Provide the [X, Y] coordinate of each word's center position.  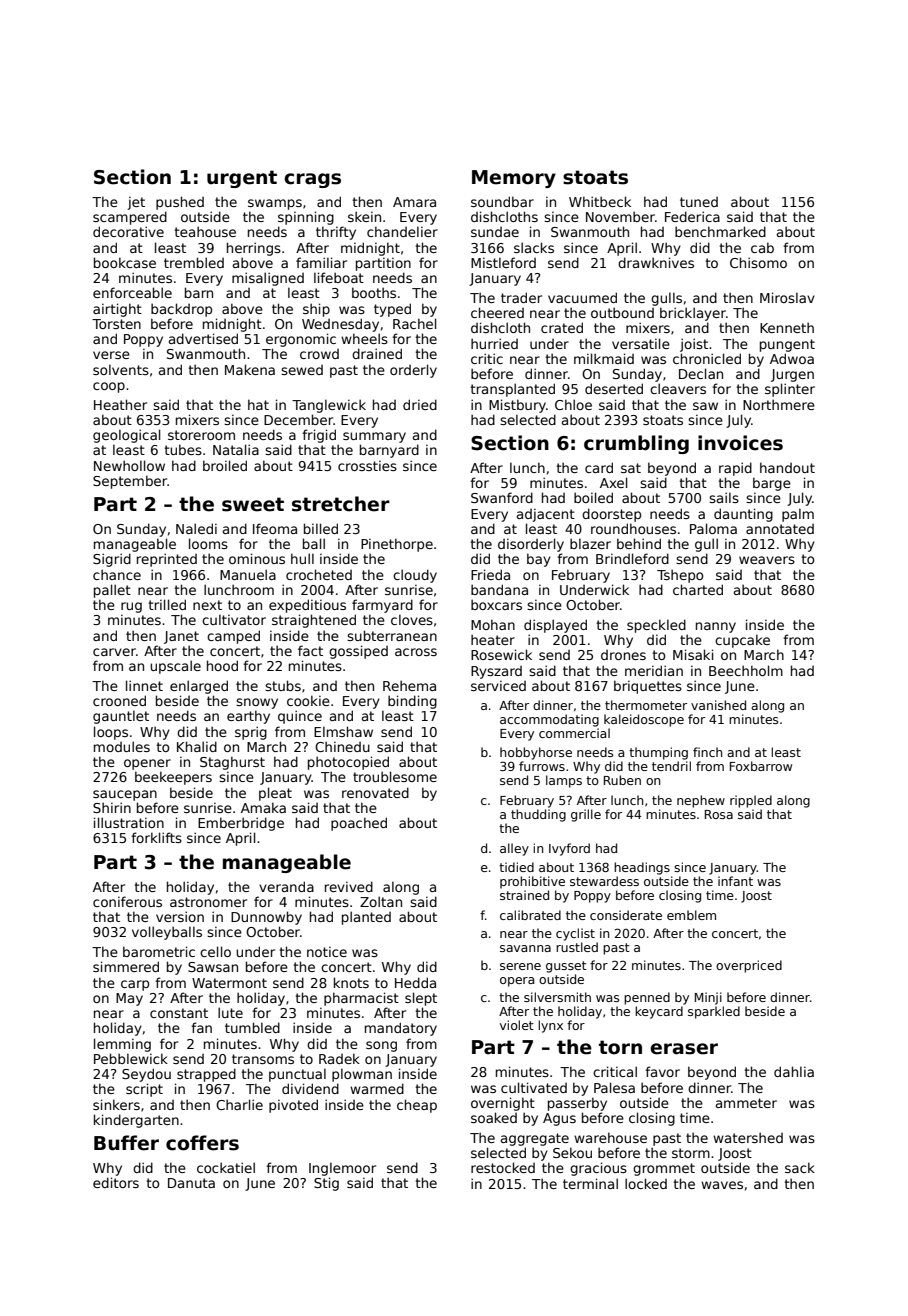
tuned [699, 202]
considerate [626, 915]
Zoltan [381, 901]
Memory [514, 179]
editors [116, 1182]
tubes [183, 449]
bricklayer [693, 314]
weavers [767, 560]
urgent [242, 179]
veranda [286, 886]
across [416, 652]
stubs [283, 685]
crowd [319, 354]
